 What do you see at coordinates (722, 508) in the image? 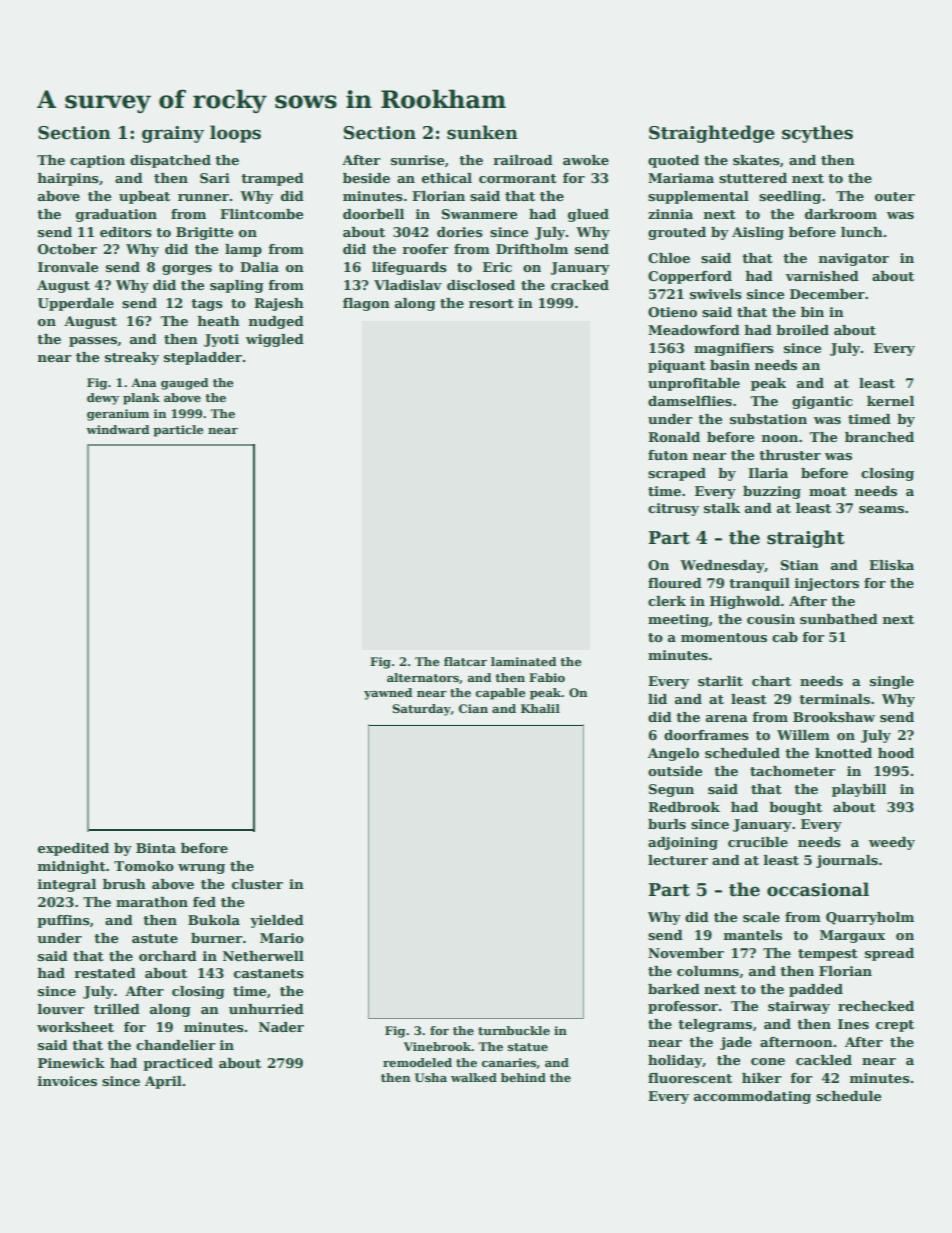
I see `stalk` at bounding box center [722, 508].
